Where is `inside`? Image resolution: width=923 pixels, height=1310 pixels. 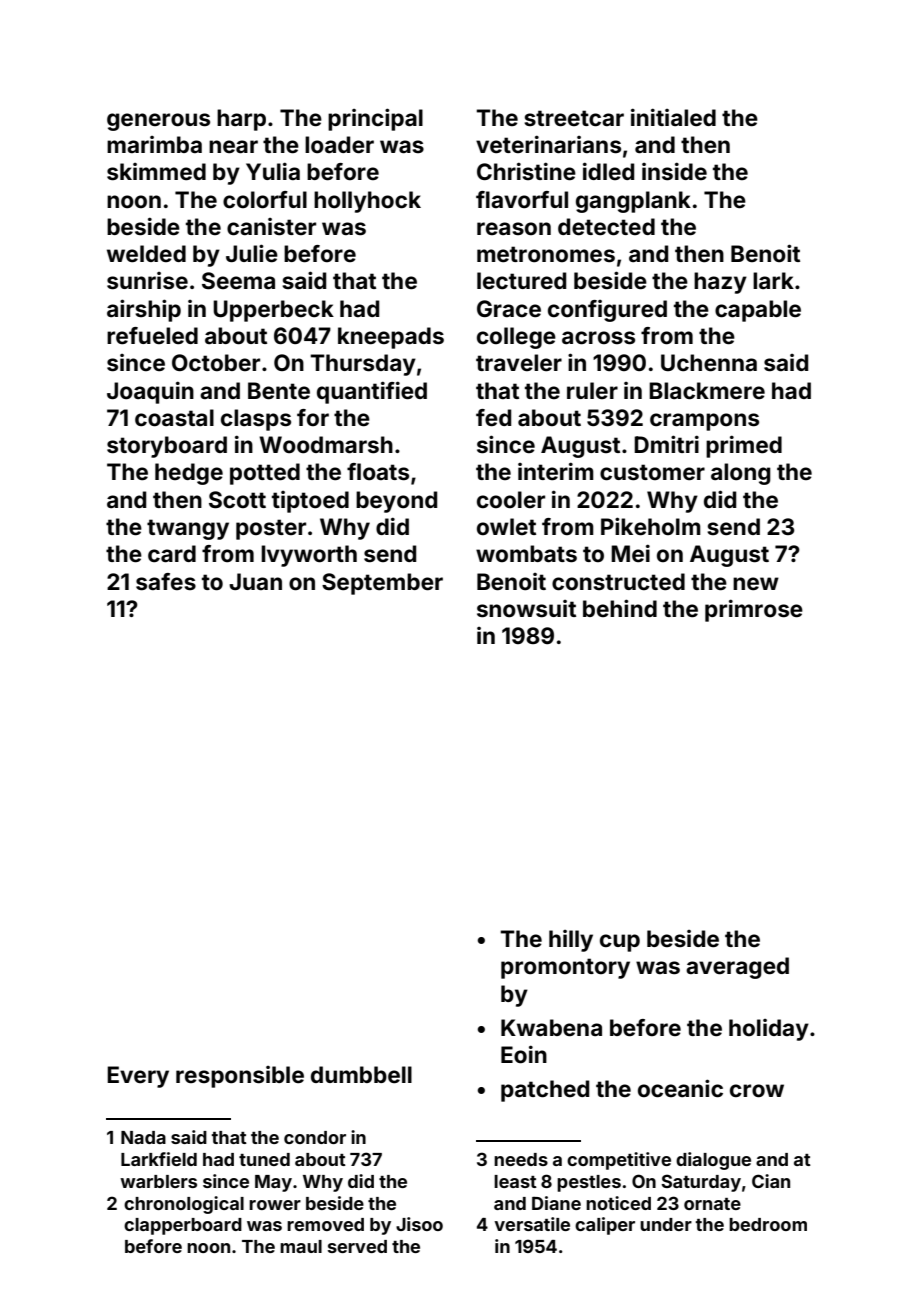
inside is located at coordinates (674, 171).
